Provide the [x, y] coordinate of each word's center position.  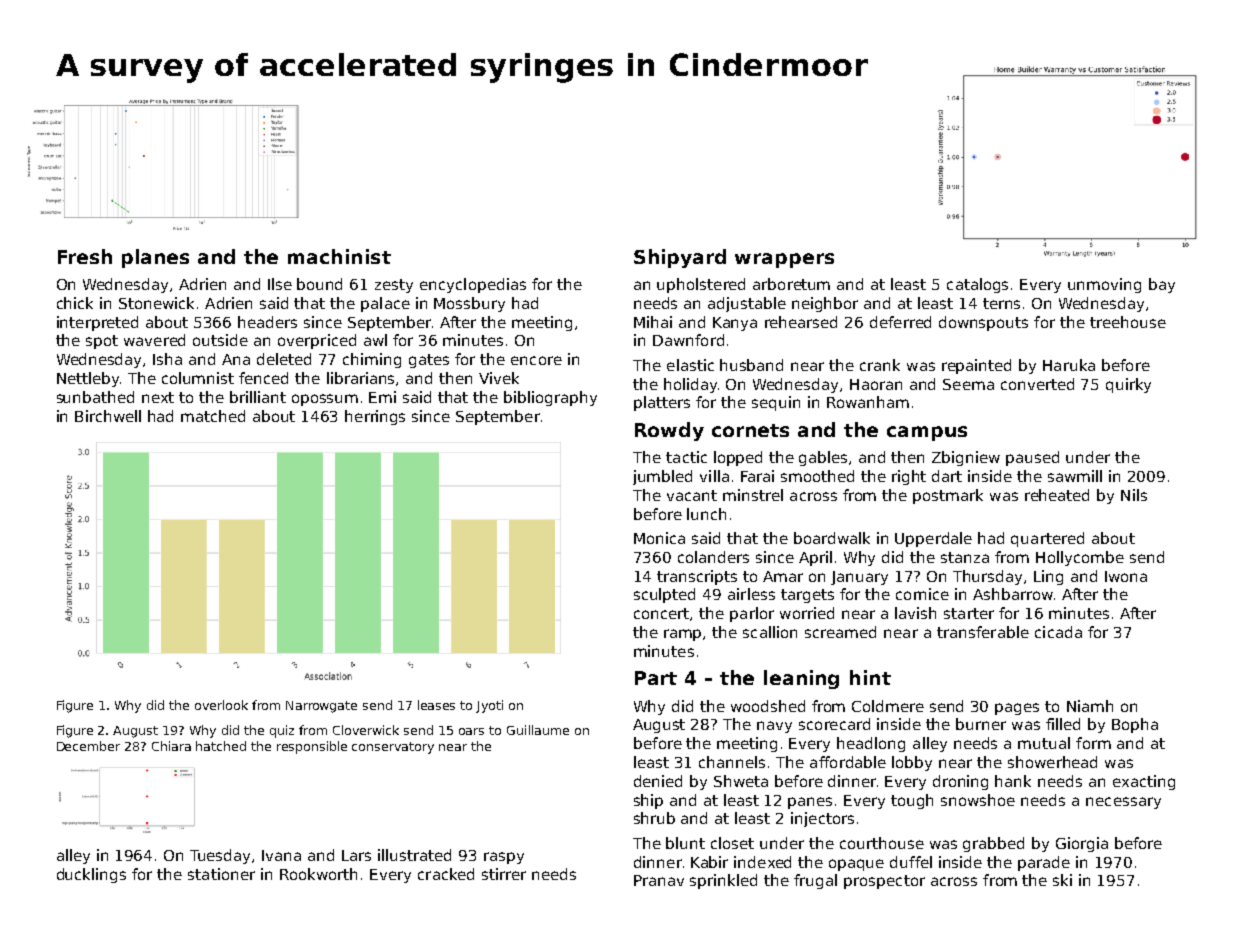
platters [662, 403]
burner [981, 724]
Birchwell [108, 416]
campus [927, 433]
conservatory [393, 748]
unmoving [1104, 285]
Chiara [171, 746]
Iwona [1126, 576]
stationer [221, 874]
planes [155, 258]
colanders [713, 557]
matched [213, 416]
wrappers [784, 260]
